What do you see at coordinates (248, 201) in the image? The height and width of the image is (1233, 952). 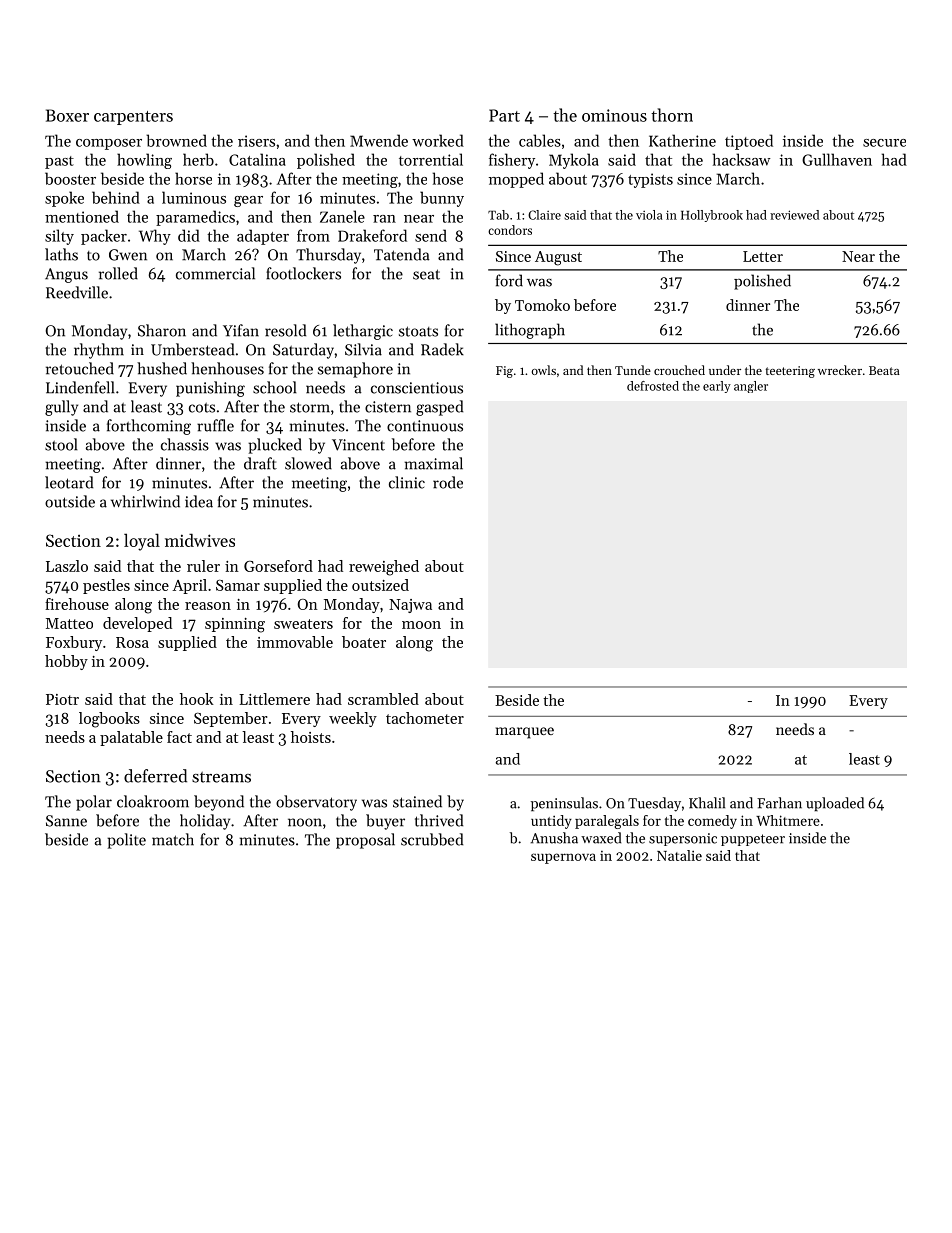 I see `gear` at bounding box center [248, 201].
